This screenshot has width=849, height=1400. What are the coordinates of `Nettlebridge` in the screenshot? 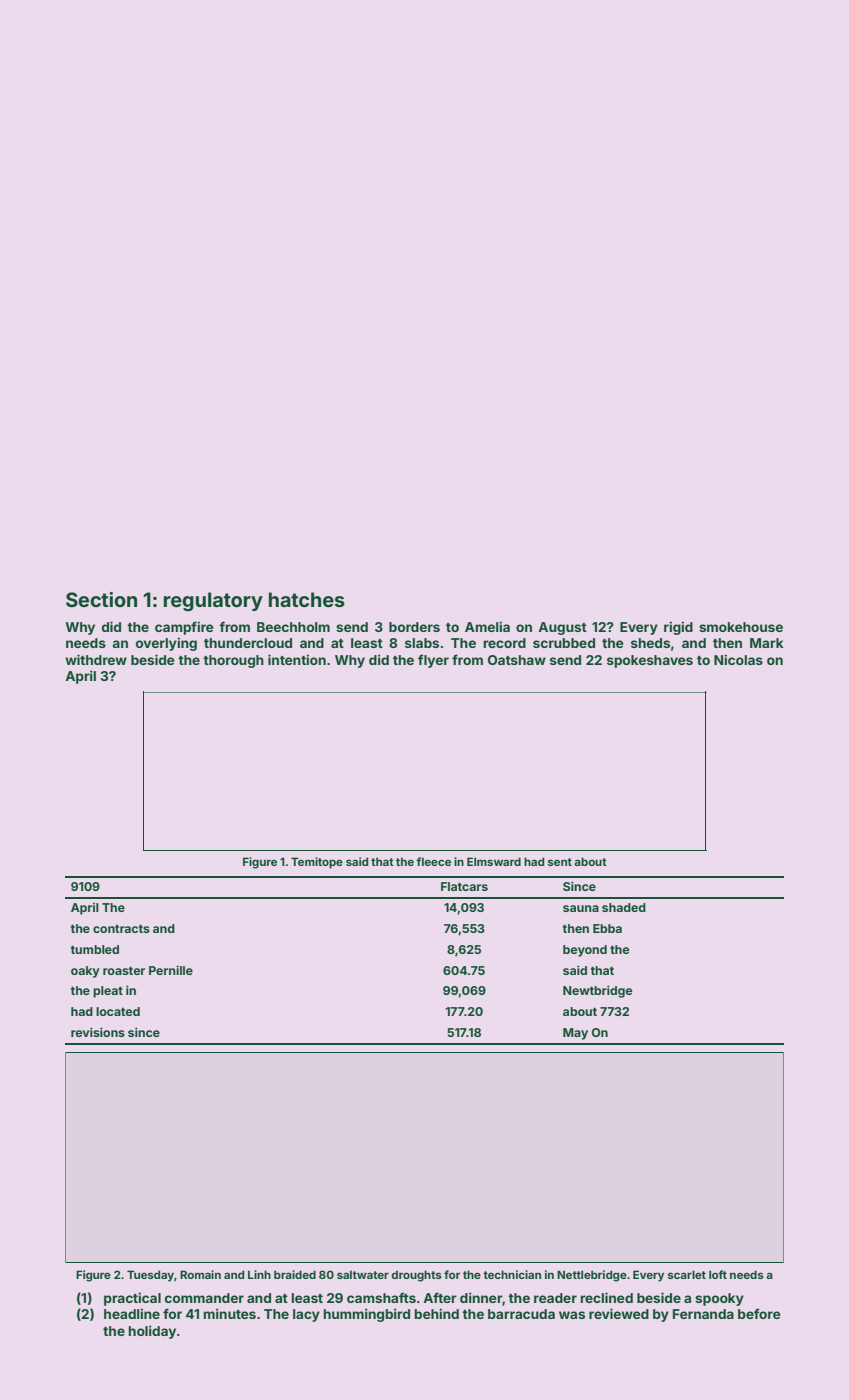 It's located at (592, 1276).
